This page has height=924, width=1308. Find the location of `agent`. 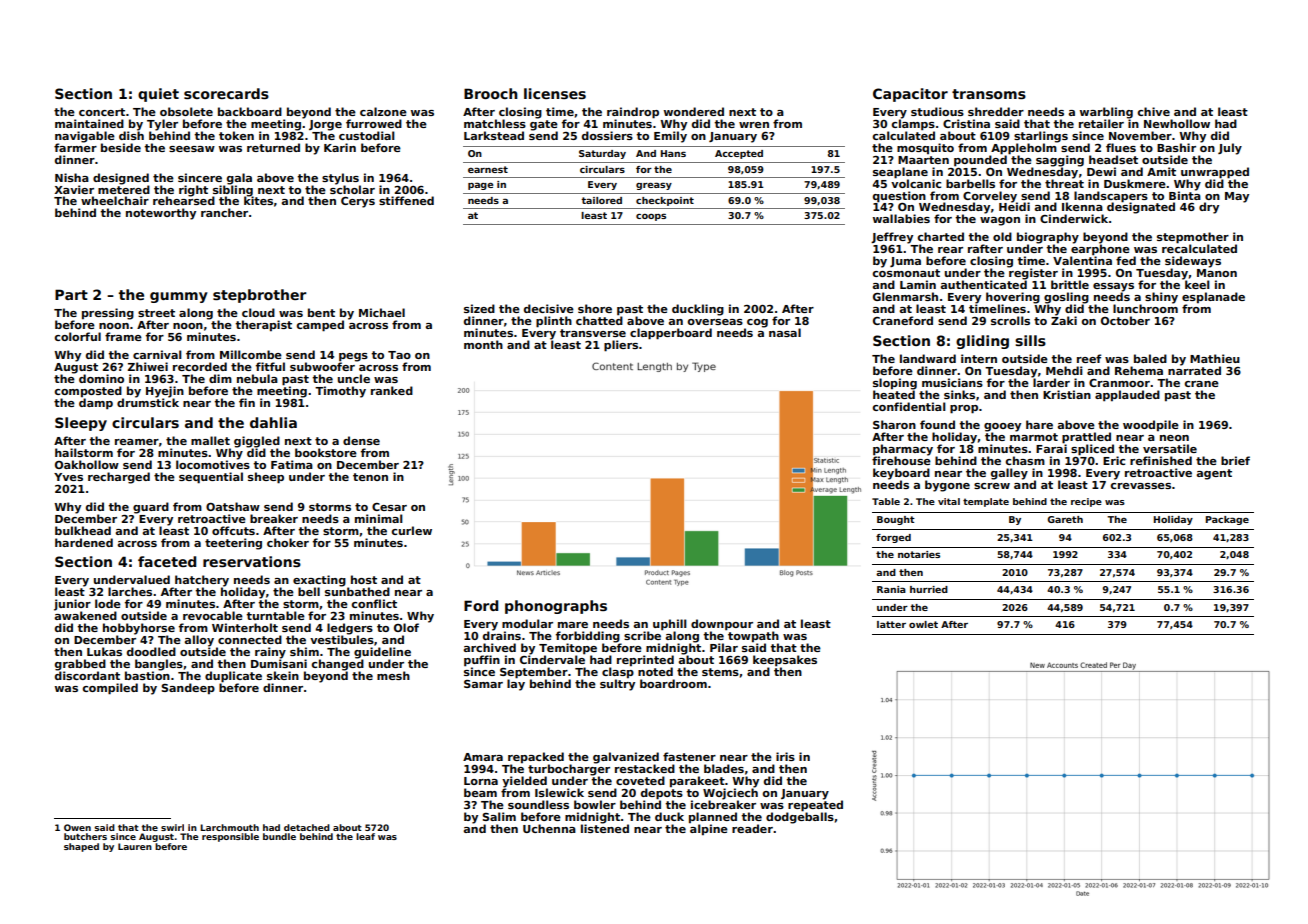

agent is located at coordinates (1214, 474).
